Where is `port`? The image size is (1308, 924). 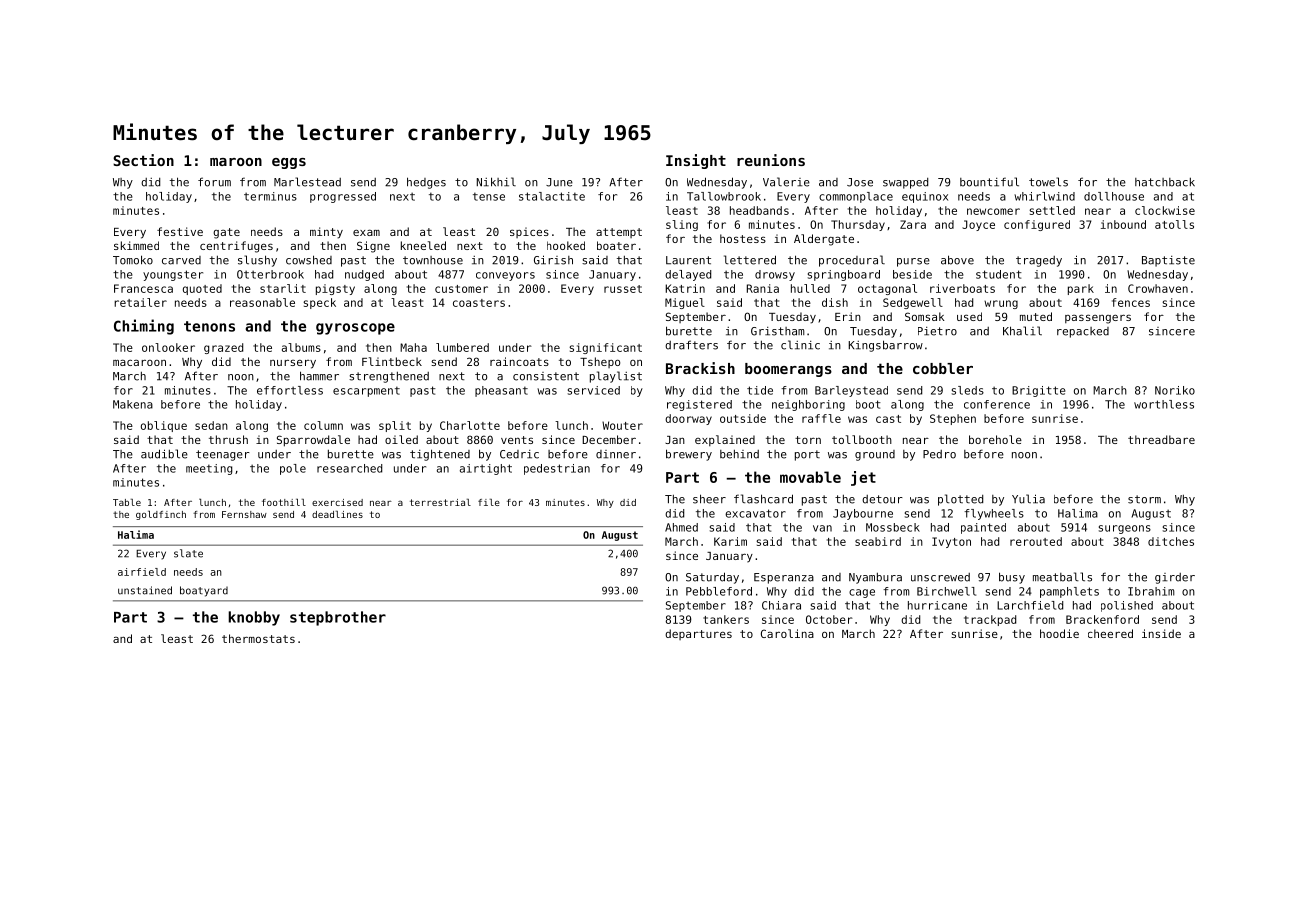
port is located at coordinates (807, 455).
